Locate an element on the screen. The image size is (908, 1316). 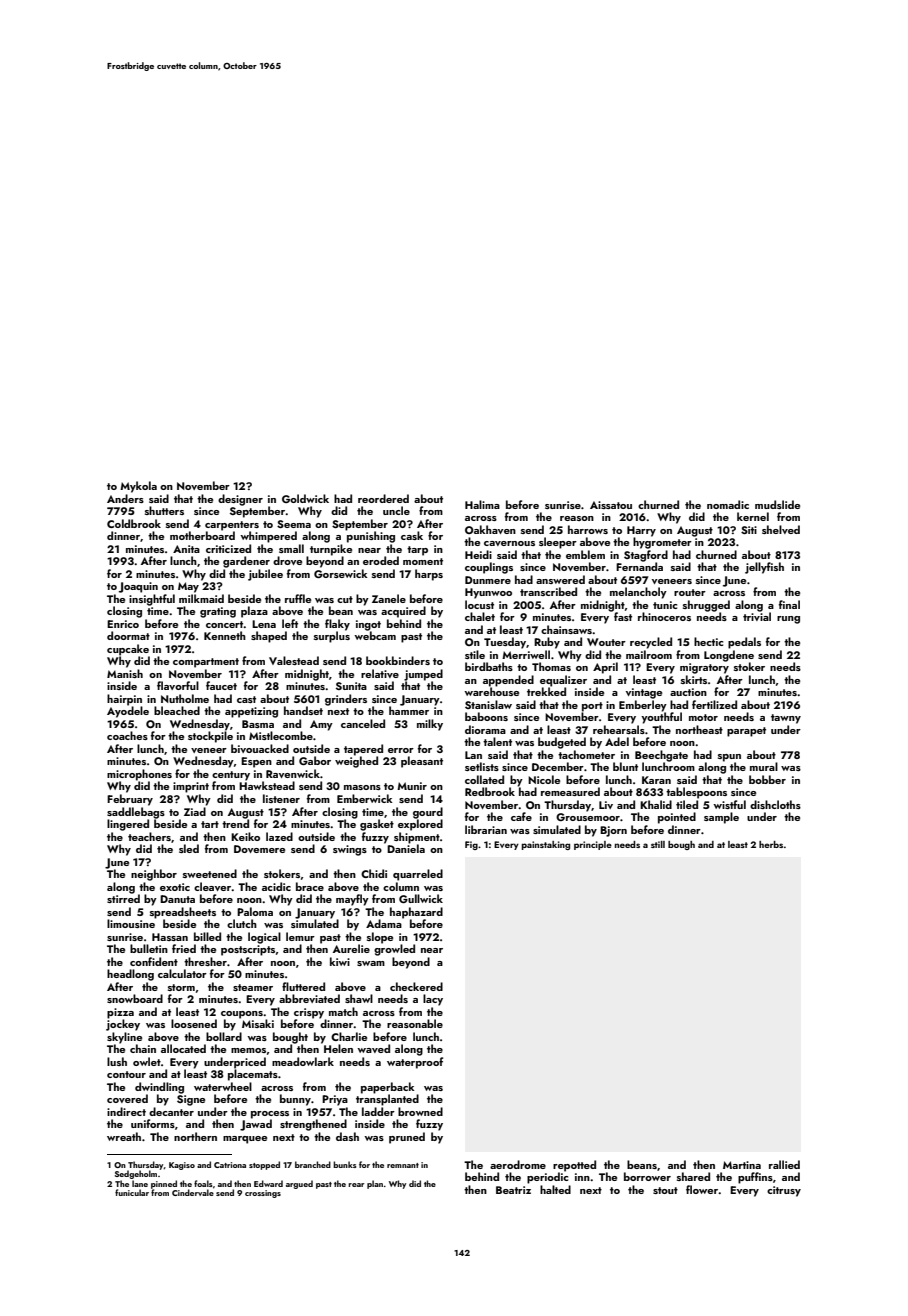
weighed is located at coordinates (356, 762).
